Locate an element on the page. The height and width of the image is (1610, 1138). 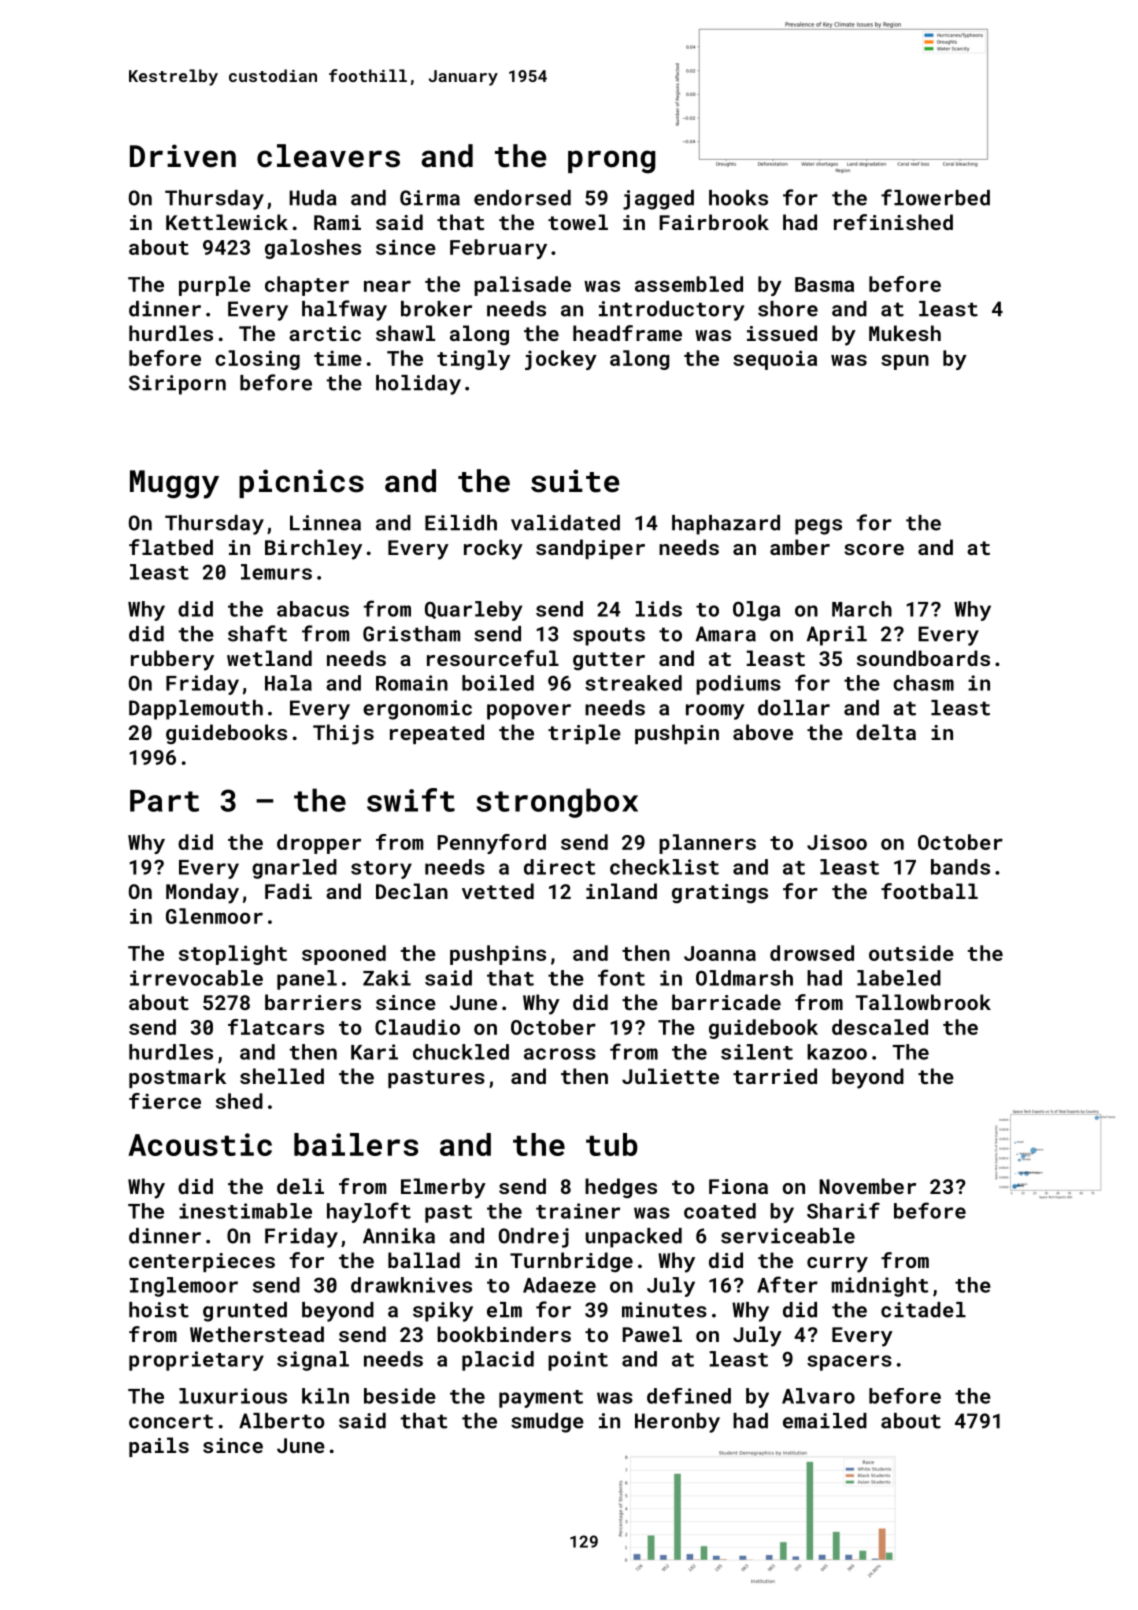
Glenmoor is located at coordinates (214, 916).
